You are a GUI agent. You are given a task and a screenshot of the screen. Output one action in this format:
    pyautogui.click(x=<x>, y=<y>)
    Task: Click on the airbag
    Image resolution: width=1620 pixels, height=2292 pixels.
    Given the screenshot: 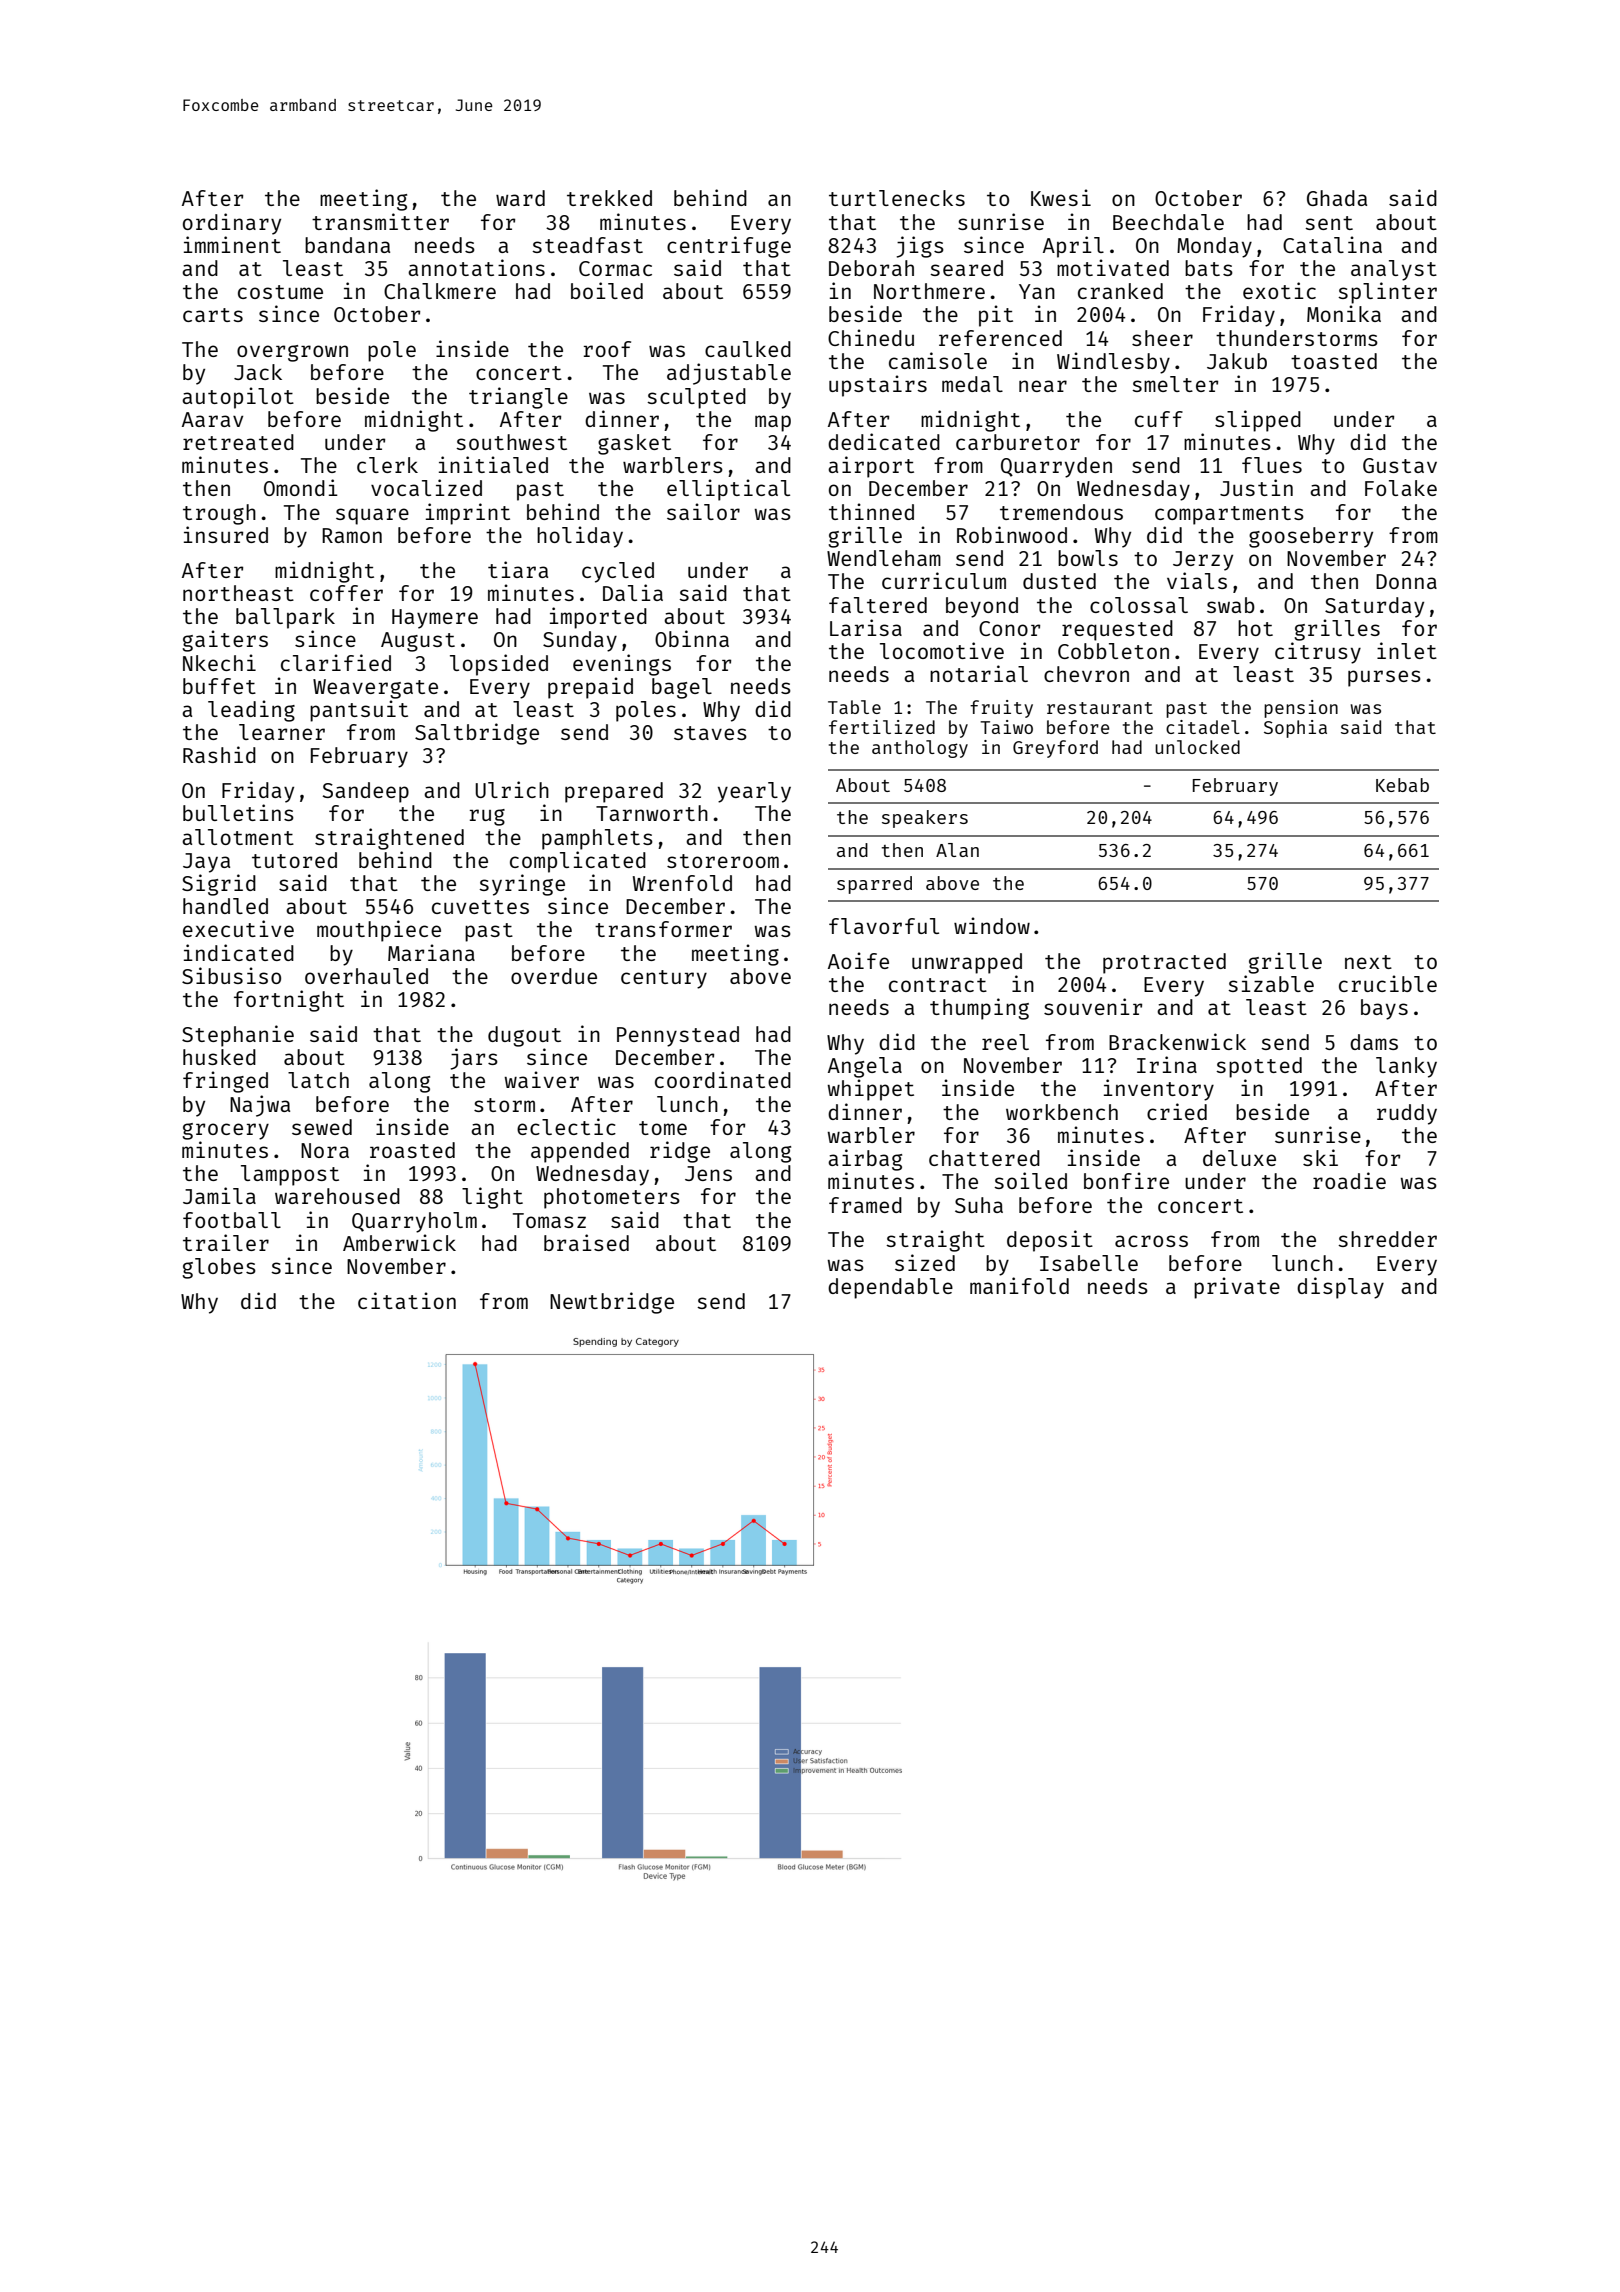 What is the action you would take?
    pyautogui.click(x=865, y=1160)
